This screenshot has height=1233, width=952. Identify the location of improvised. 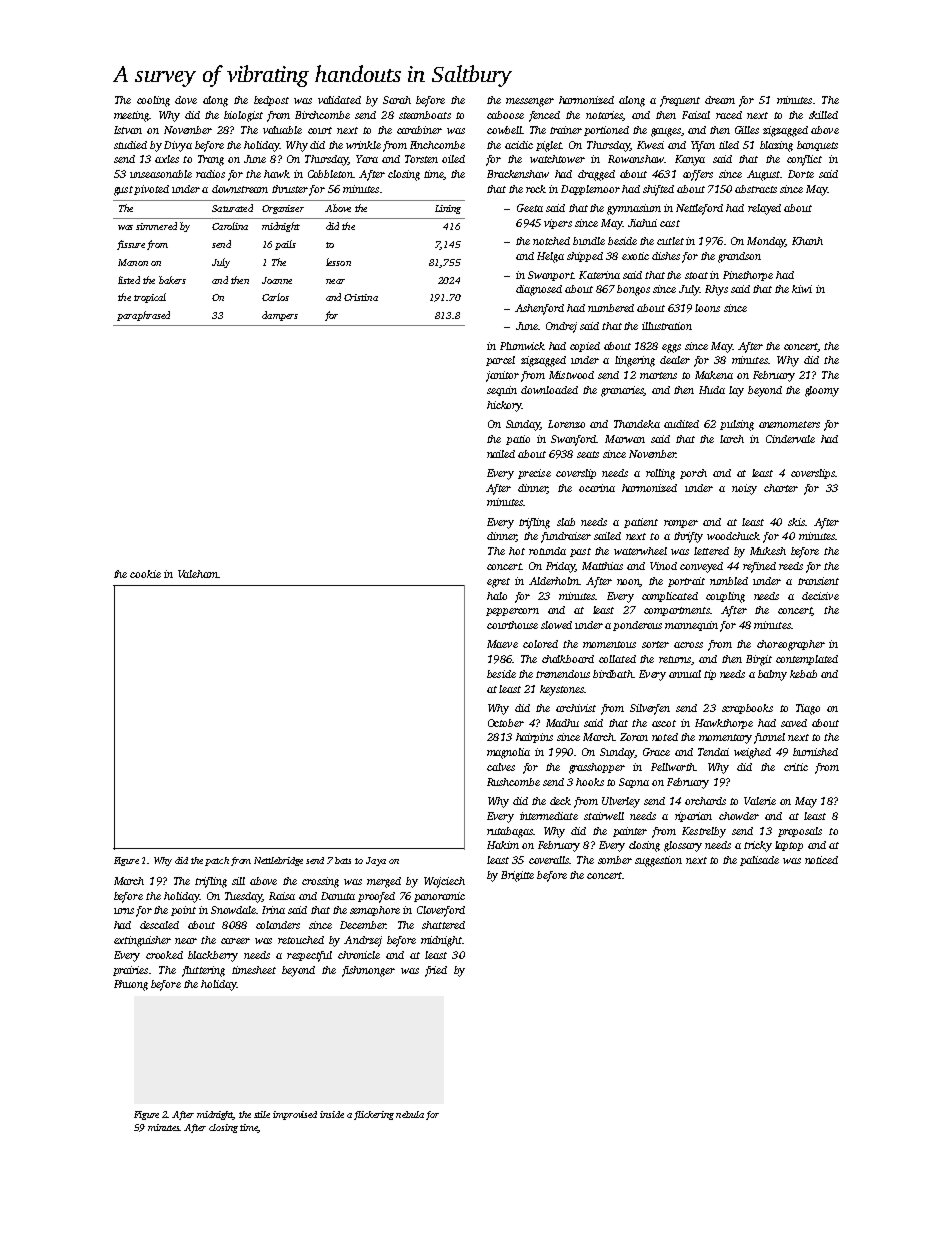
(295, 1115).
